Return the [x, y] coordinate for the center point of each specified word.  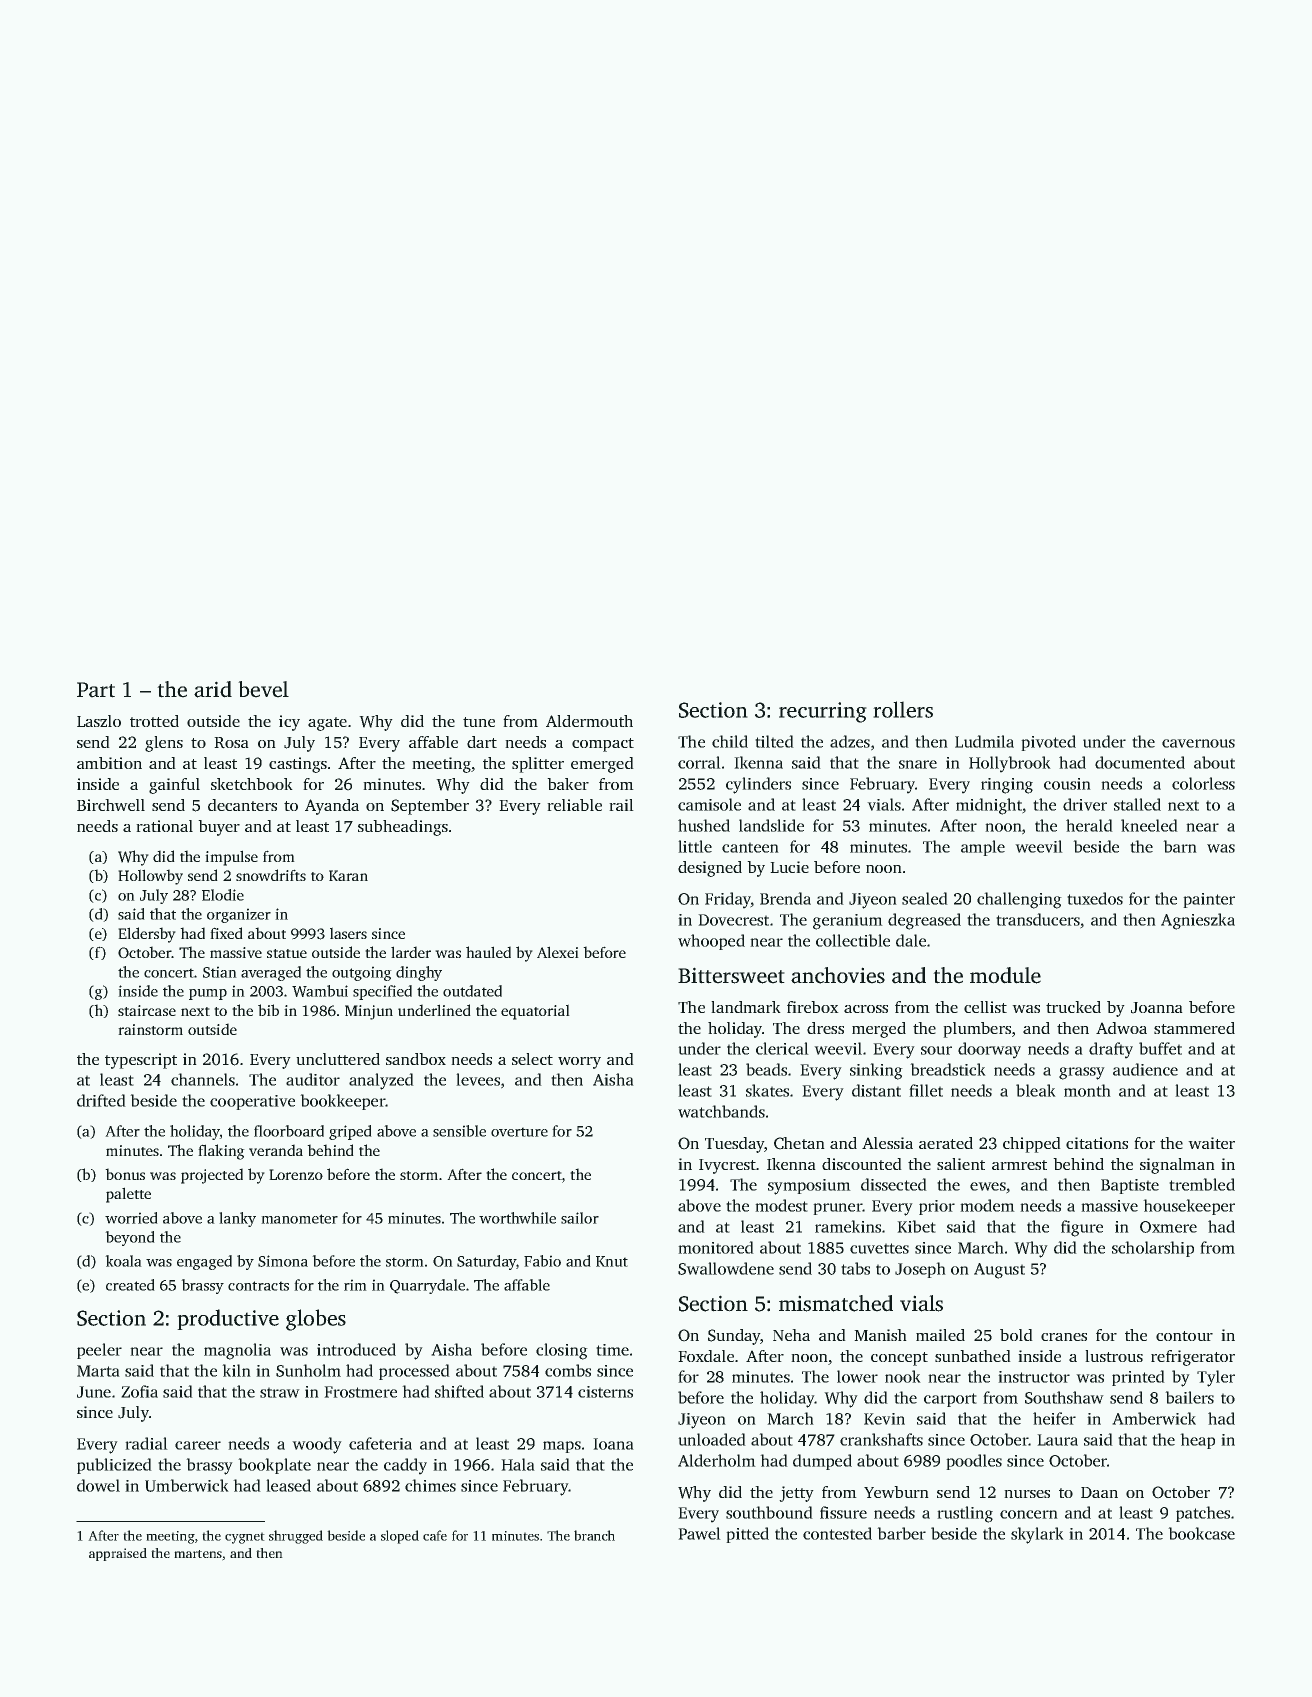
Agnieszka [1198, 921]
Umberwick [187, 1485]
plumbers [977, 1030]
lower [857, 1376]
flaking [221, 1152]
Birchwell [111, 805]
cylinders [758, 785]
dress [825, 1028]
